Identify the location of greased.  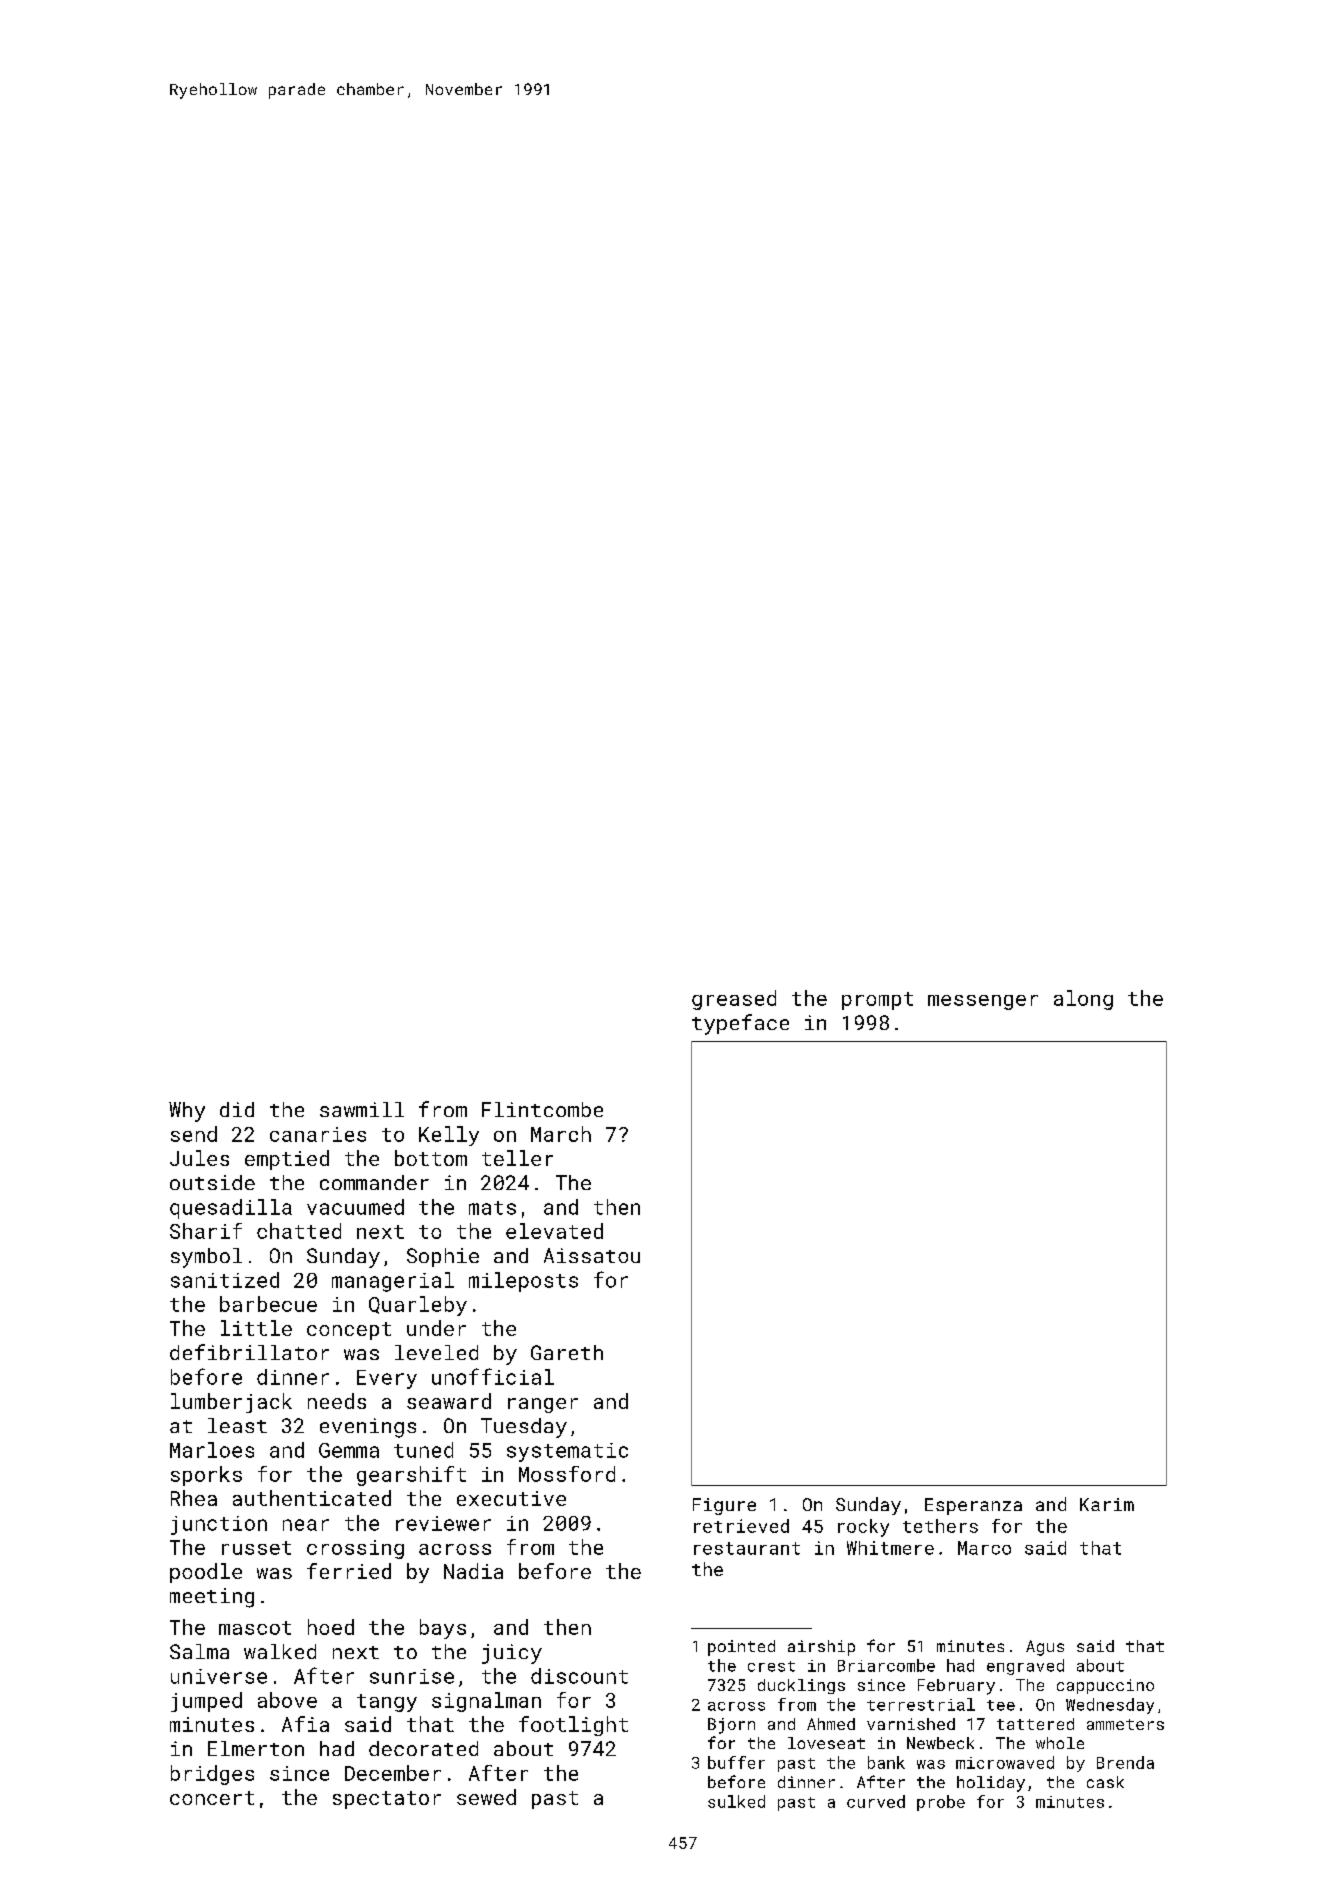
(734, 1000).
